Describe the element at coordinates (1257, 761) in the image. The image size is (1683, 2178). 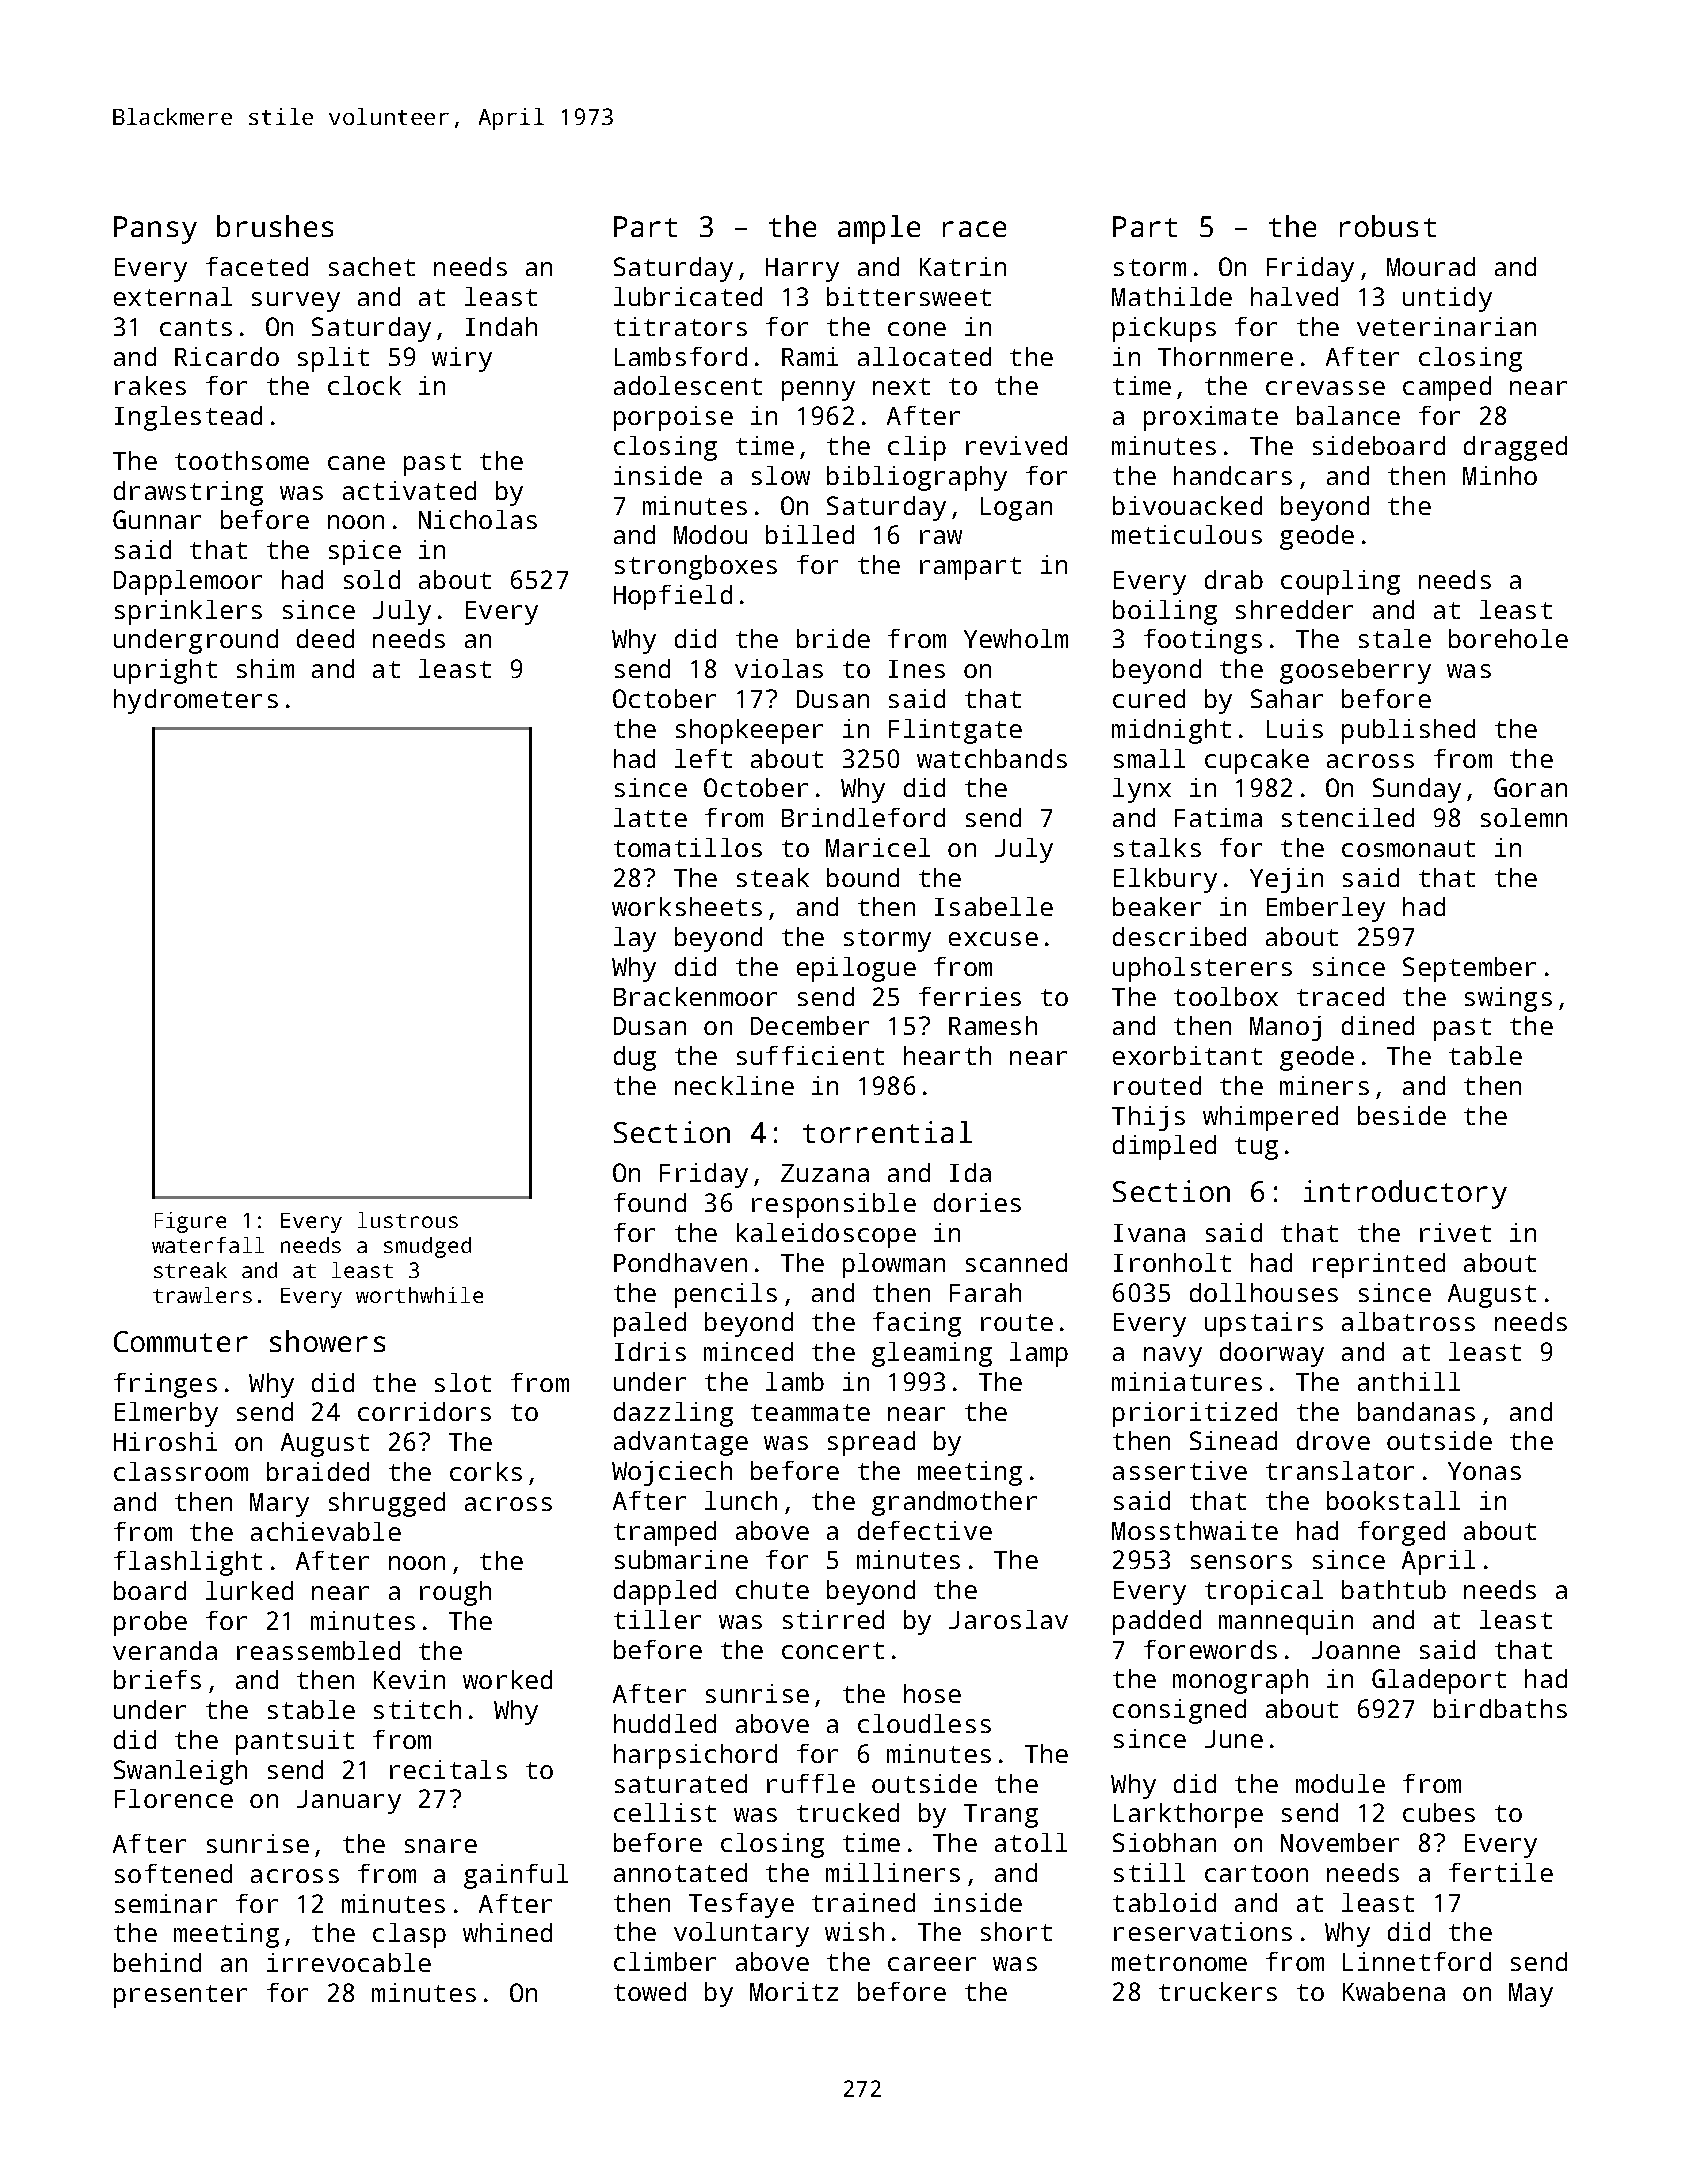
I see `cupcake` at that location.
